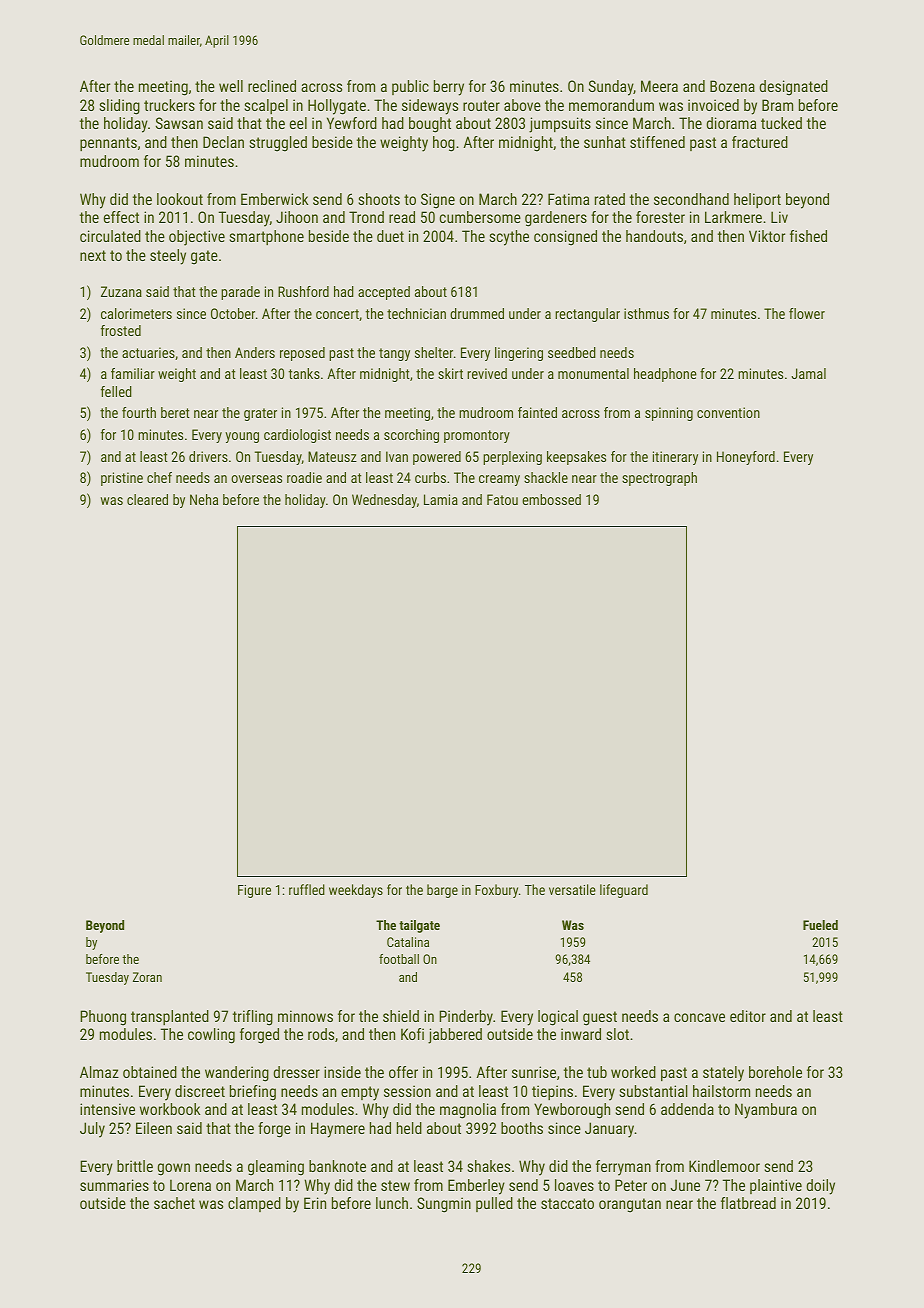 The width and height of the screenshot is (924, 1308). What do you see at coordinates (240, 293) in the screenshot?
I see `parade` at bounding box center [240, 293].
